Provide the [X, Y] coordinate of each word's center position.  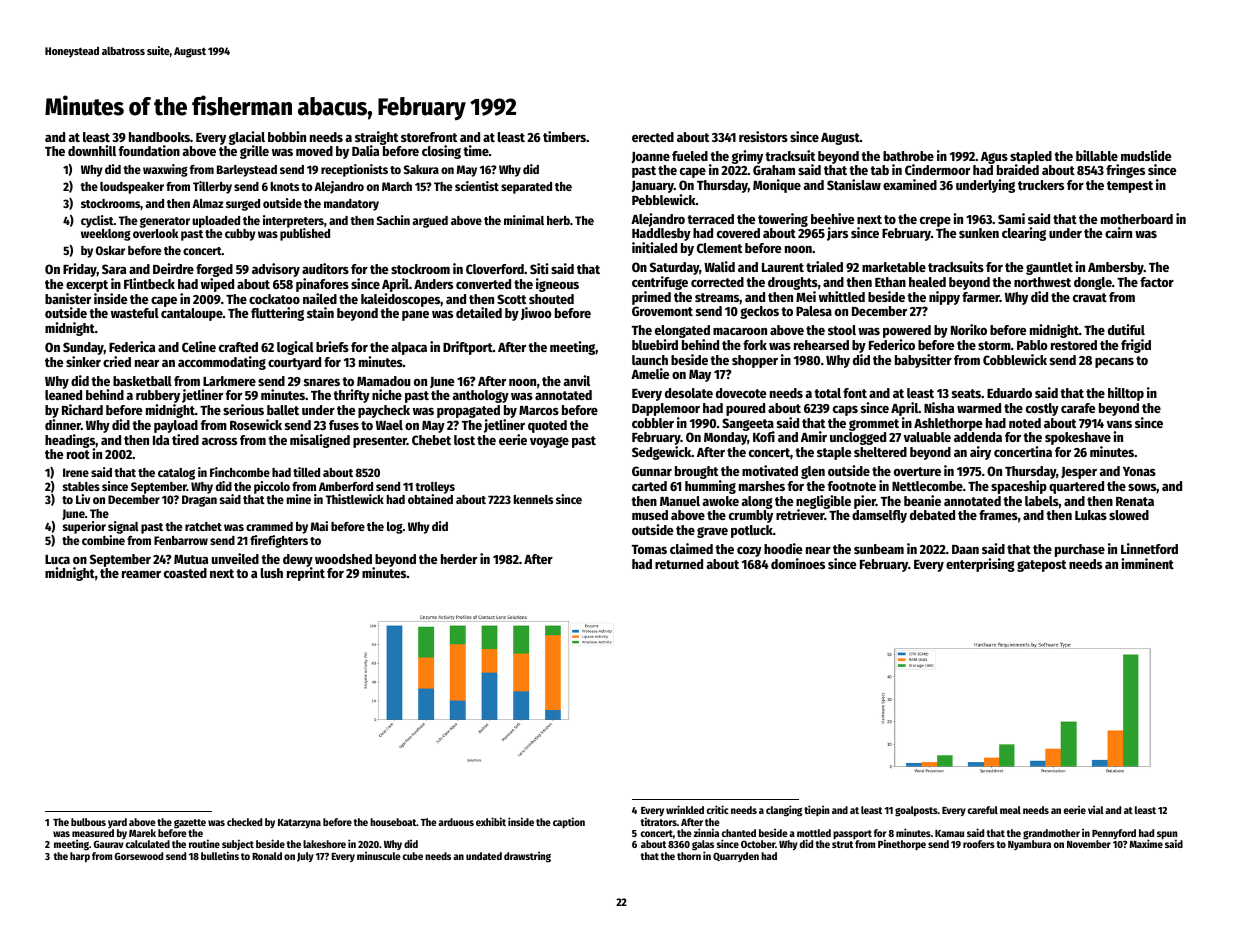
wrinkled [685, 809]
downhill [92, 150]
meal [1010, 810]
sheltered [880, 452]
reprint [306, 574]
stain [320, 312]
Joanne [651, 157]
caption [569, 822]
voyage [549, 442]
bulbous [88, 822]
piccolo [272, 487]
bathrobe [908, 156]
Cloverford [495, 269]
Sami [1011, 218]
